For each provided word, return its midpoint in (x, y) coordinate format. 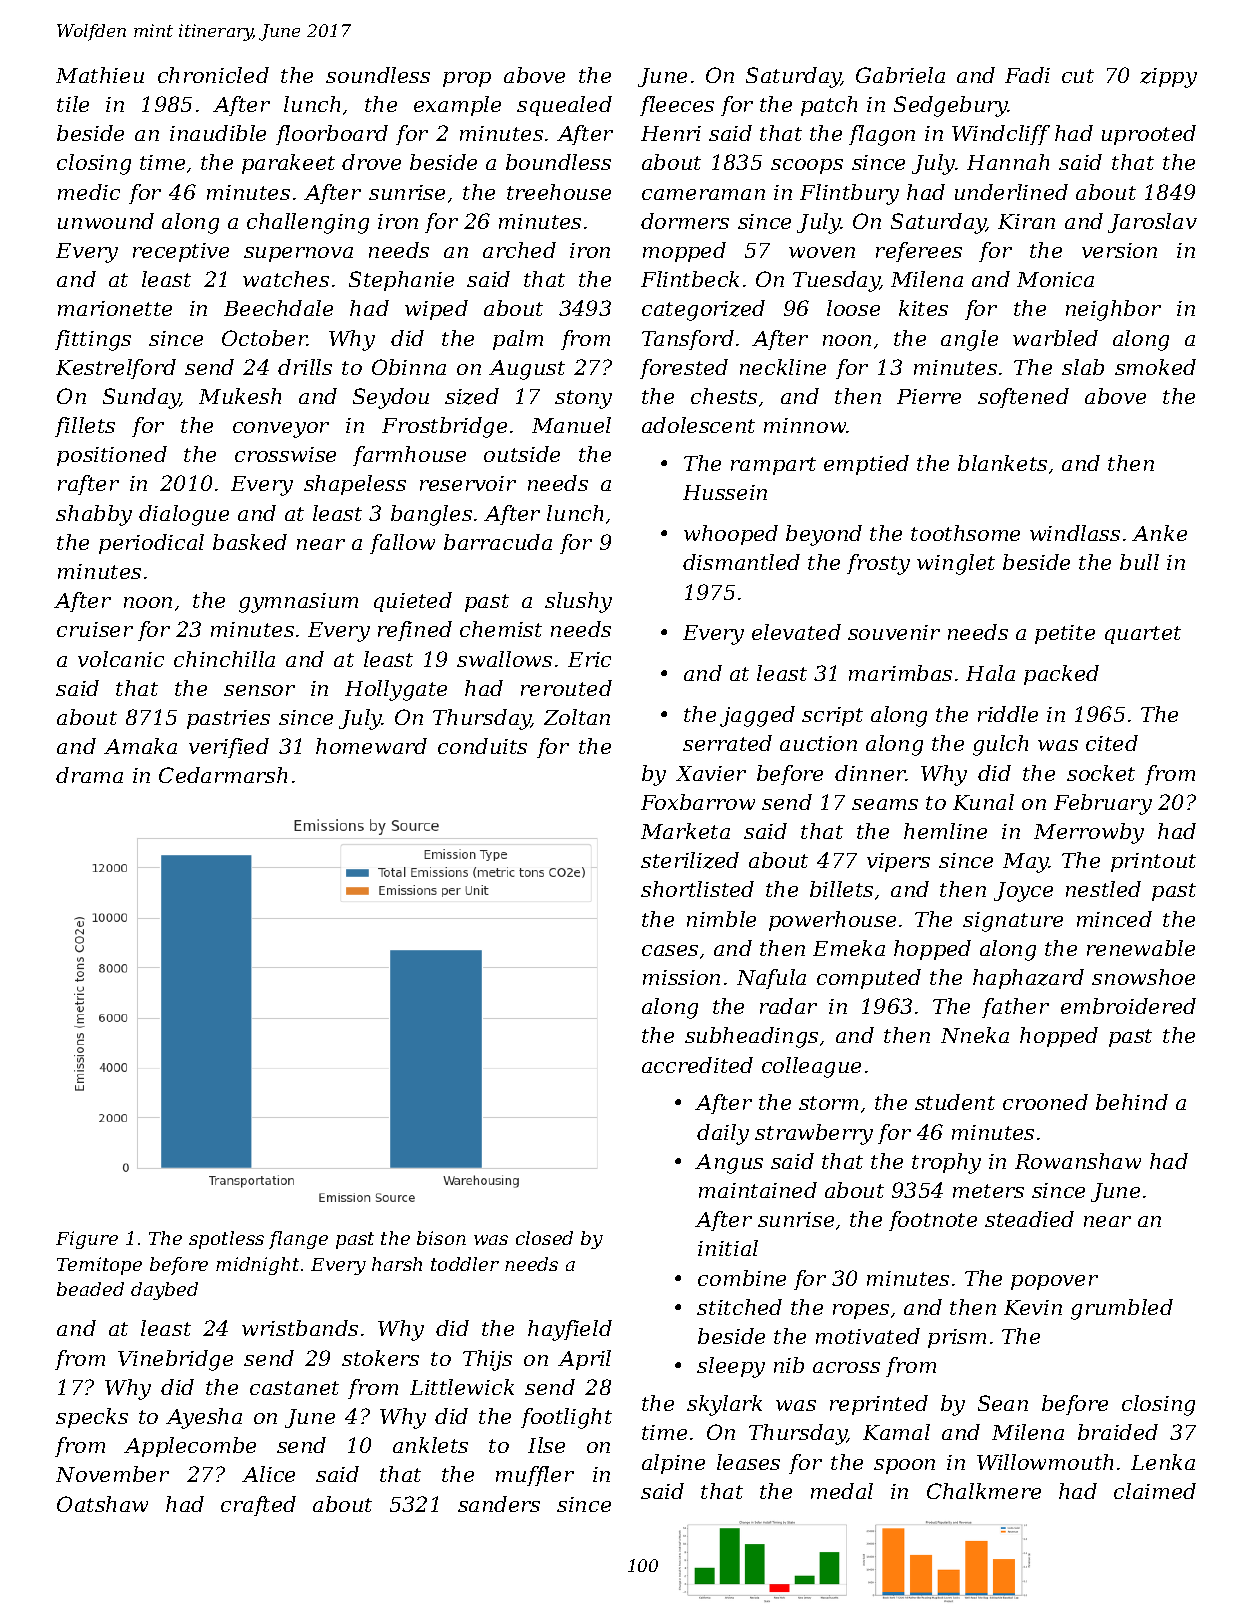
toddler (465, 1264)
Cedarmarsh (223, 775)
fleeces (677, 106)
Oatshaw (102, 1504)
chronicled (213, 75)
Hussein (725, 492)
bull (1139, 562)
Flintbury (849, 194)
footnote (933, 1221)
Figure (87, 1240)
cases (670, 950)
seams (885, 804)
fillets (85, 427)
